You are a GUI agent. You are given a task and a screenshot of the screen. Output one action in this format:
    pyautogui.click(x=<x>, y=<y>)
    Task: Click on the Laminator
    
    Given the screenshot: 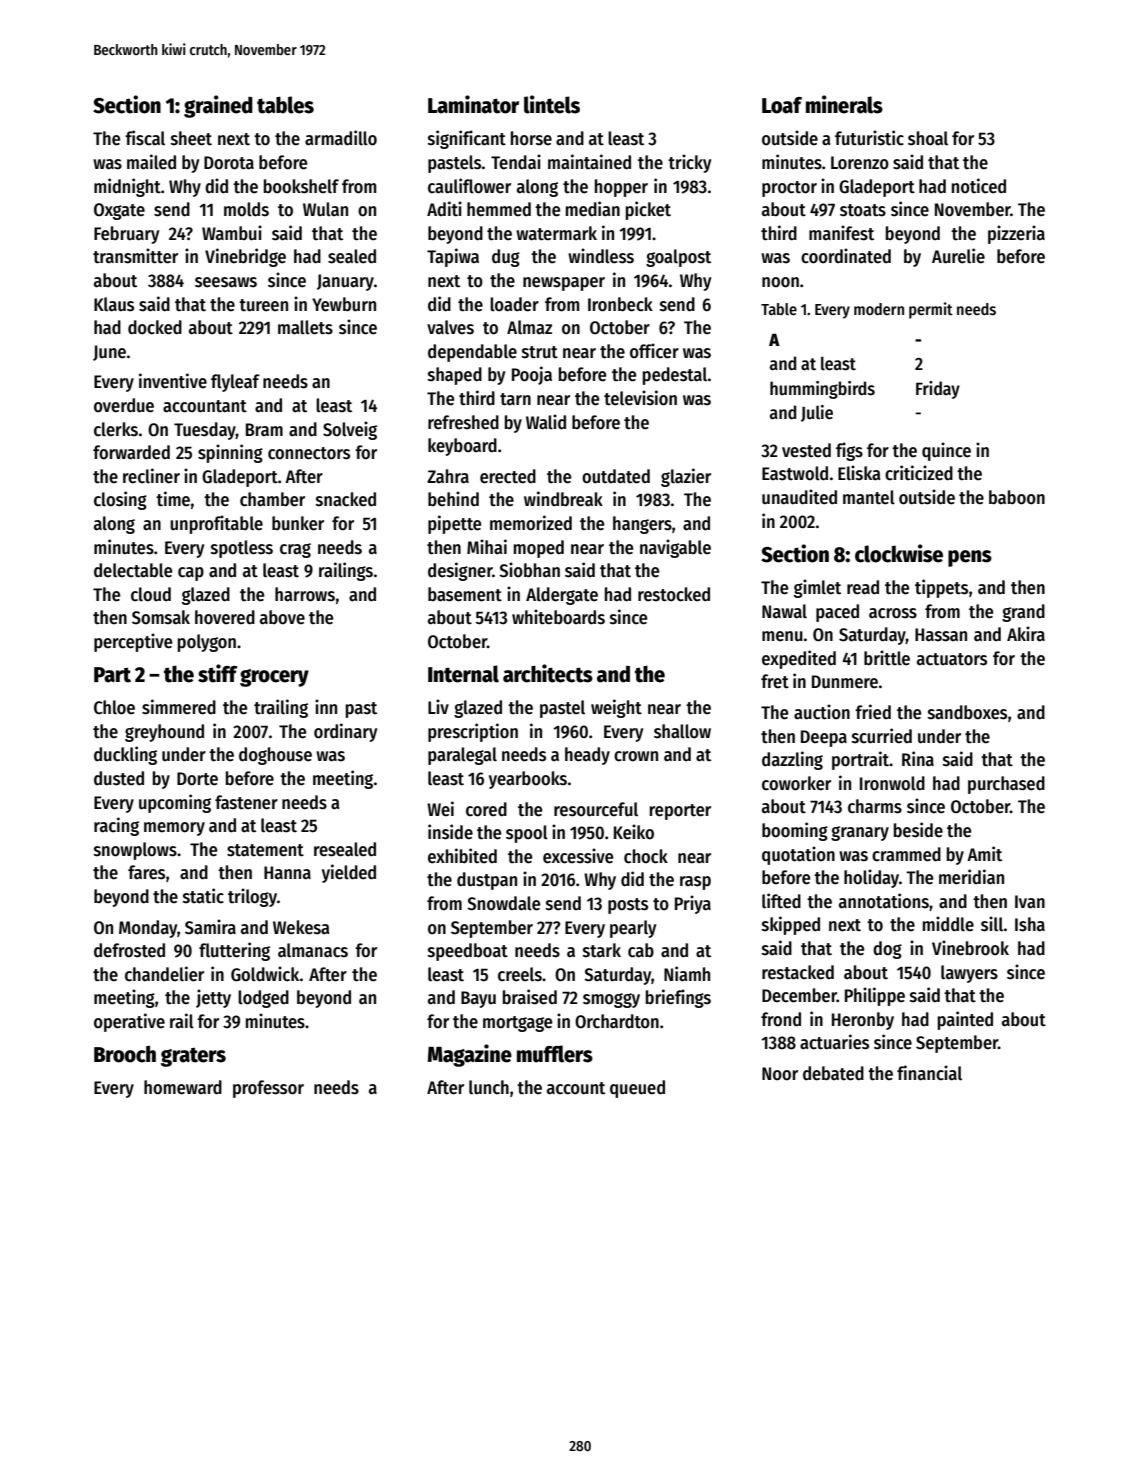 What is the action you would take?
    pyautogui.click(x=473, y=104)
